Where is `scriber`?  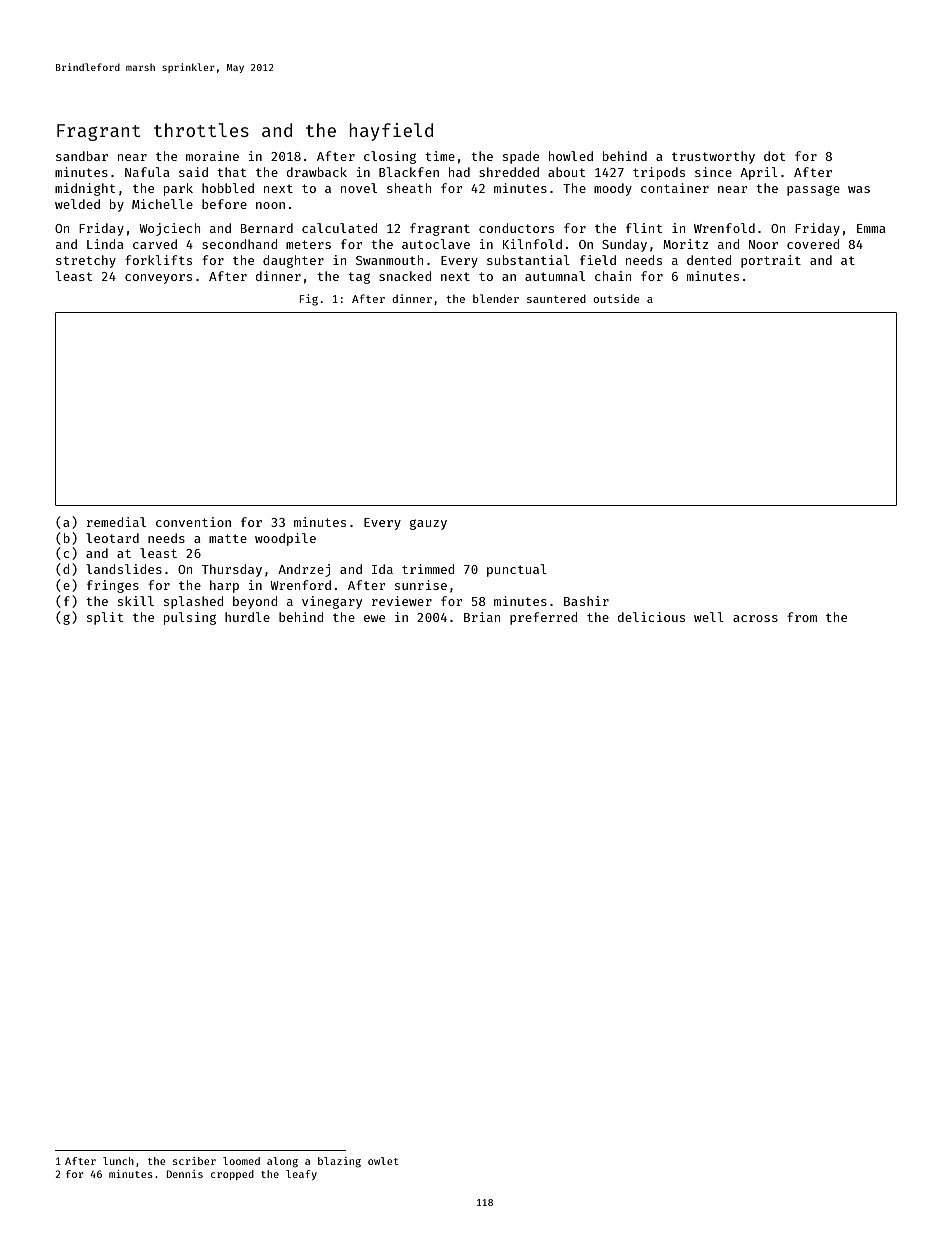 scriber is located at coordinates (194, 1161).
